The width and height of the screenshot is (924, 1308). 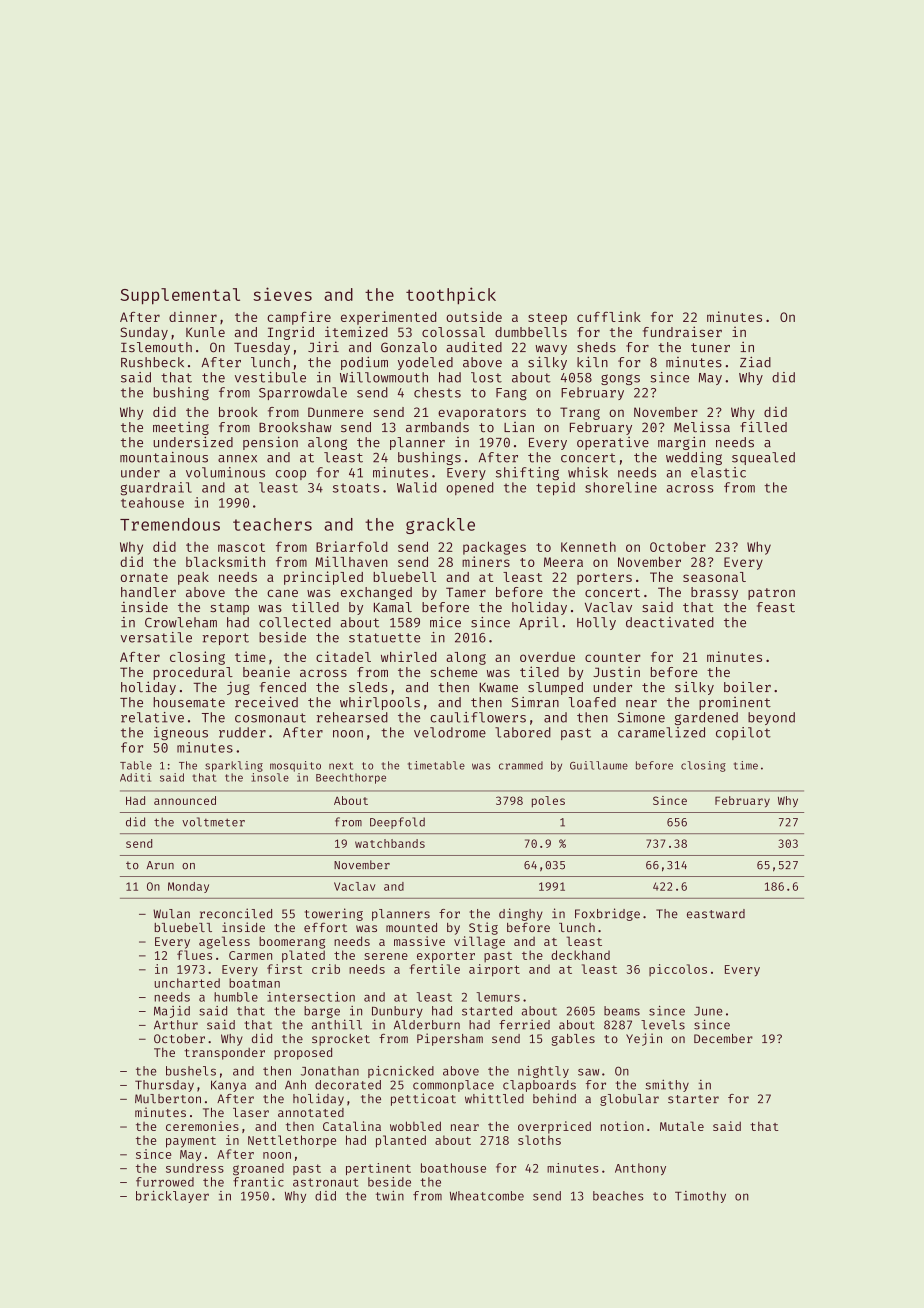 I want to click on armbands, so click(x=437, y=427).
